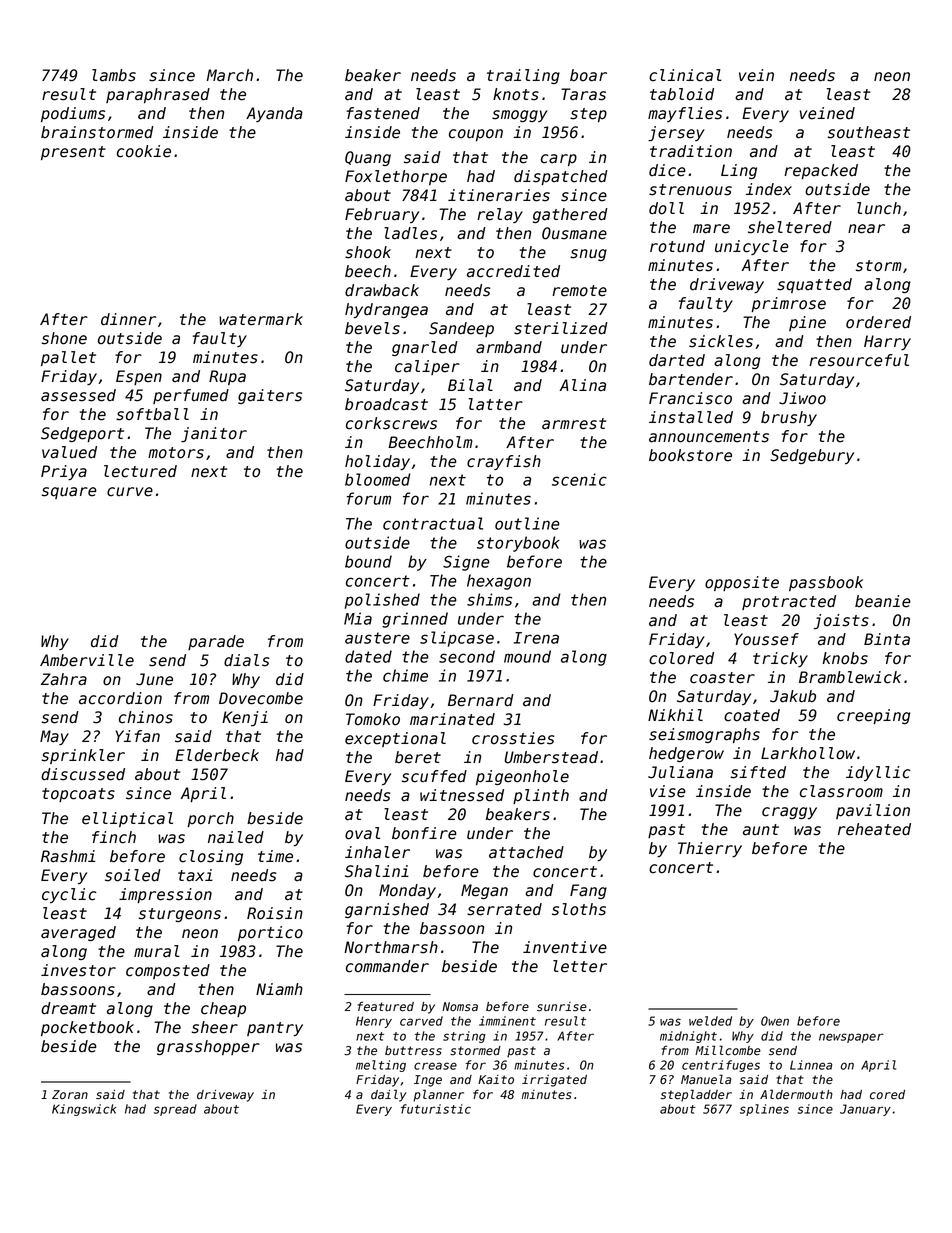  What do you see at coordinates (274, 114) in the screenshot?
I see `Ayanda` at bounding box center [274, 114].
